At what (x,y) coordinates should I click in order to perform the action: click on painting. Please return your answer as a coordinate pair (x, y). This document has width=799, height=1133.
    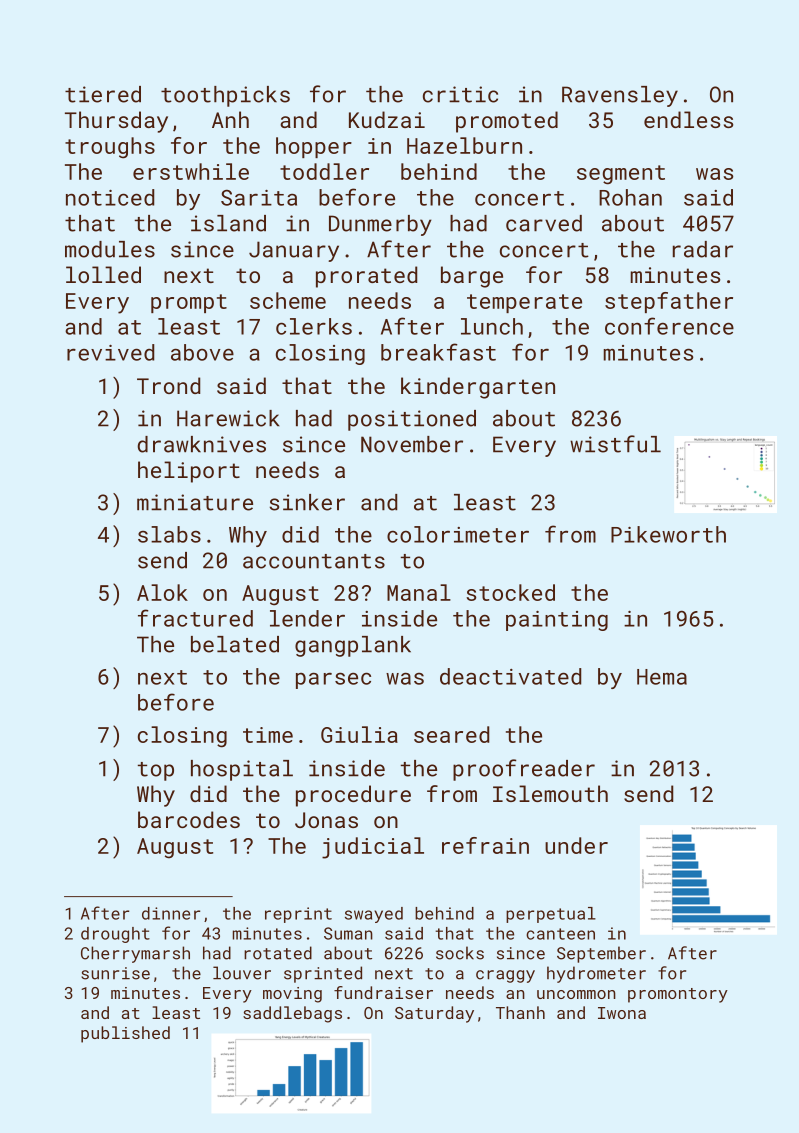
    Looking at the image, I should click on (557, 621).
